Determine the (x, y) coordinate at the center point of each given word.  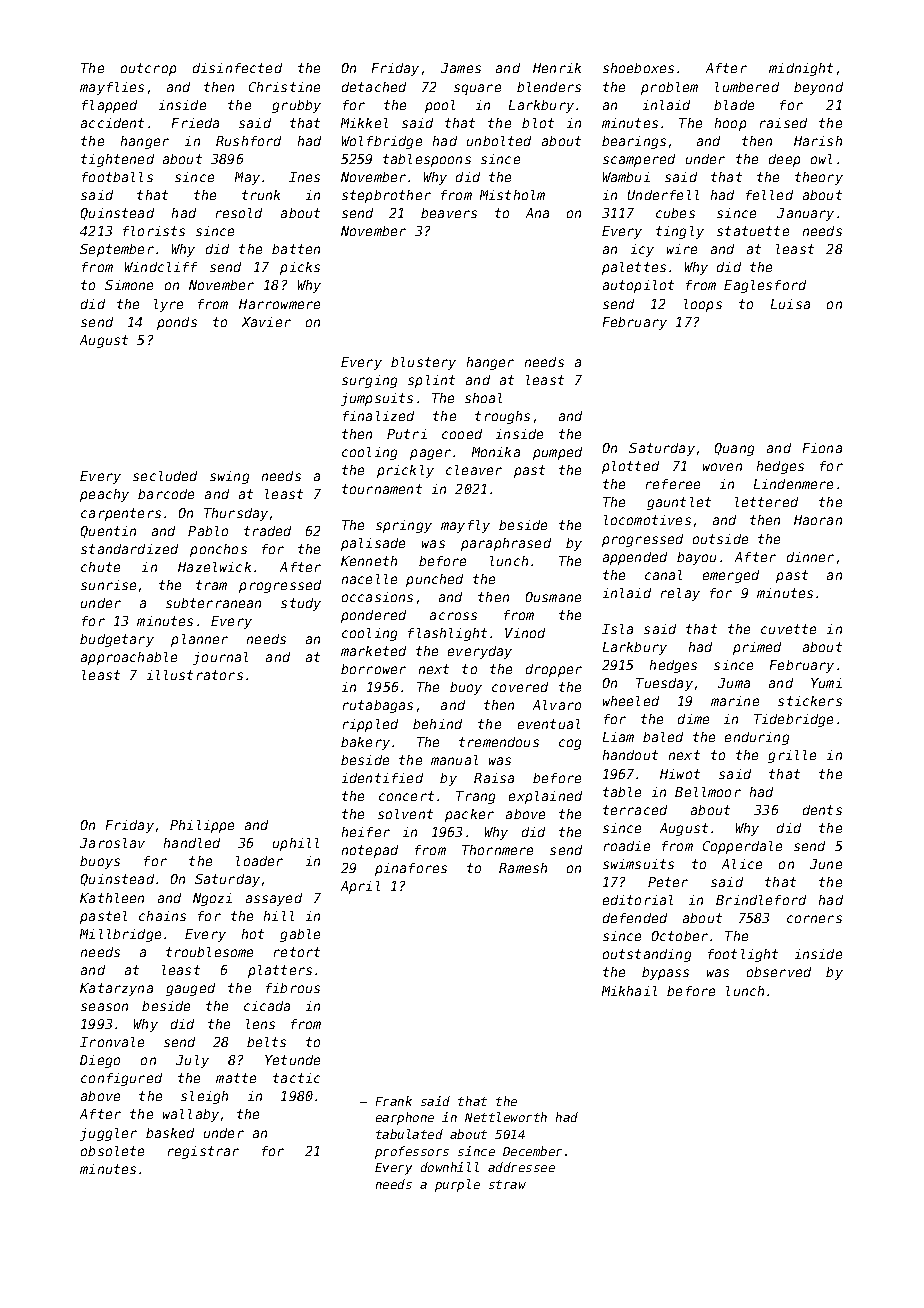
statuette (753, 231)
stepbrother (386, 196)
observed (779, 972)
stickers (810, 701)
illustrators (195, 675)
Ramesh (523, 868)
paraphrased (506, 544)
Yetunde (292, 1060)
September (117, 250)
